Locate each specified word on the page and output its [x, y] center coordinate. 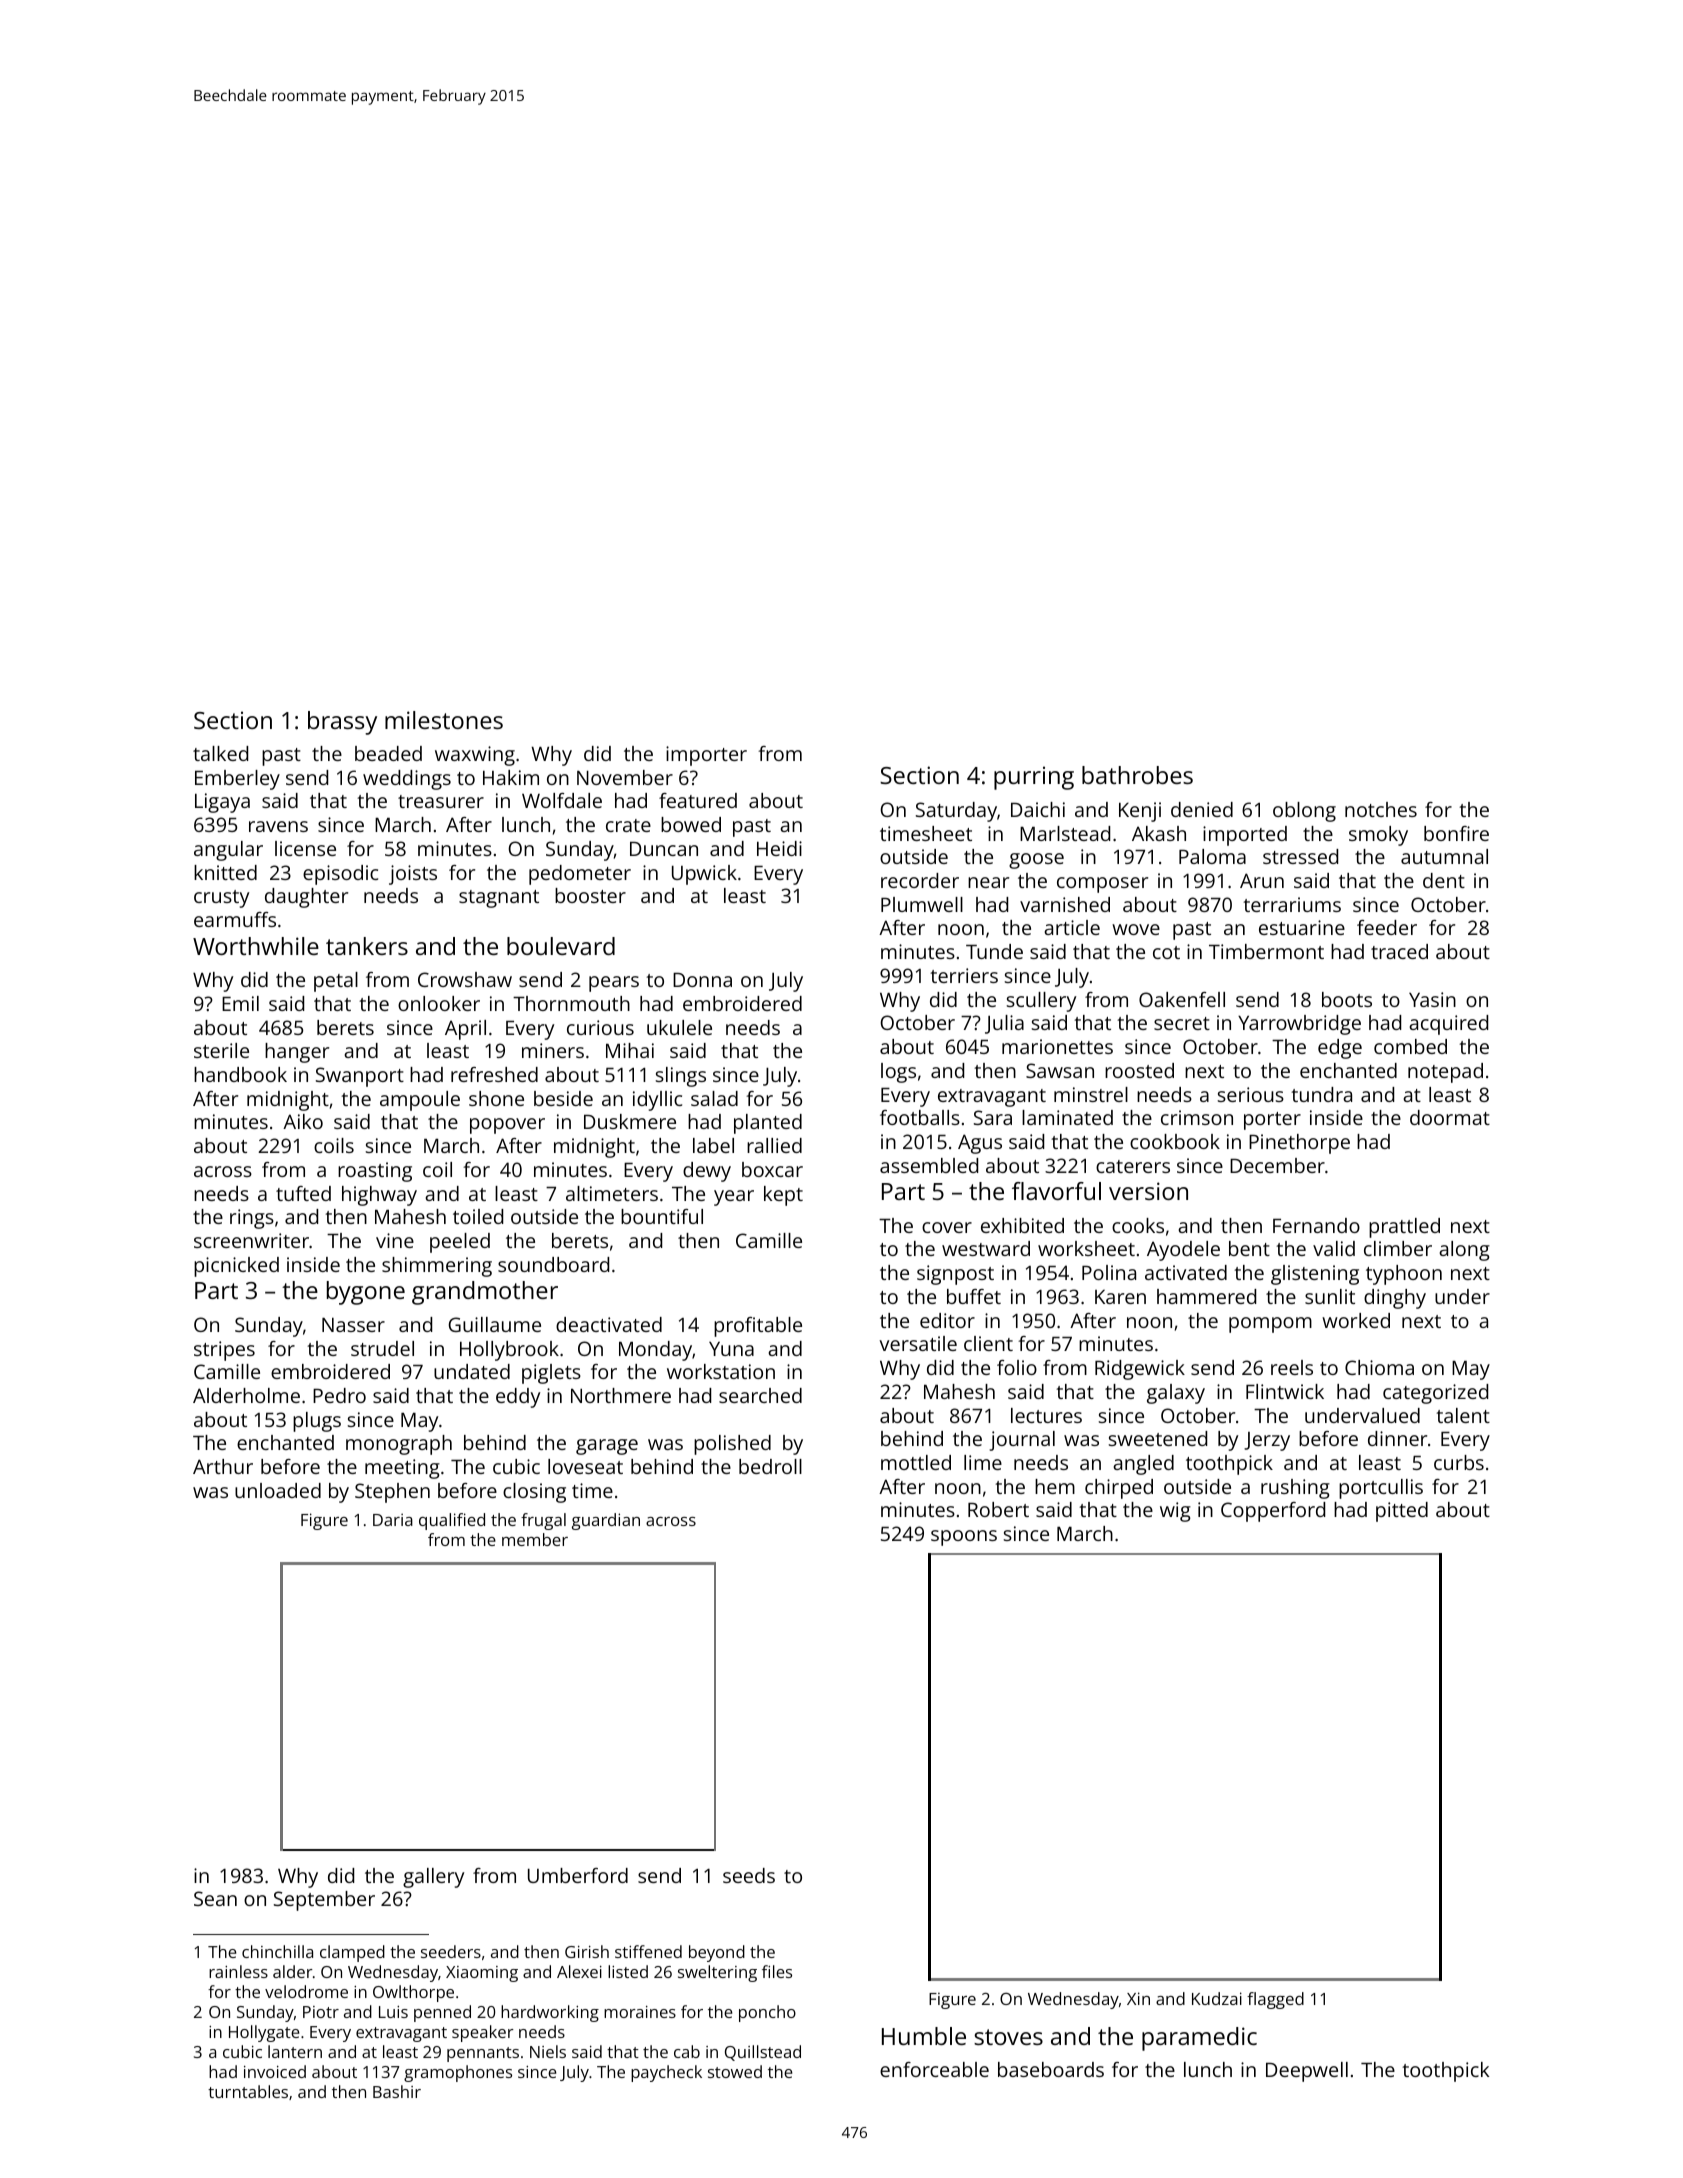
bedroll [770, 1466]
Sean [215, 1898]
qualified [452, 1521]
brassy [342, 723]
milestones [444, 720]
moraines [640, 2012]
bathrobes [1137, 775]
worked [1356, 1320]
